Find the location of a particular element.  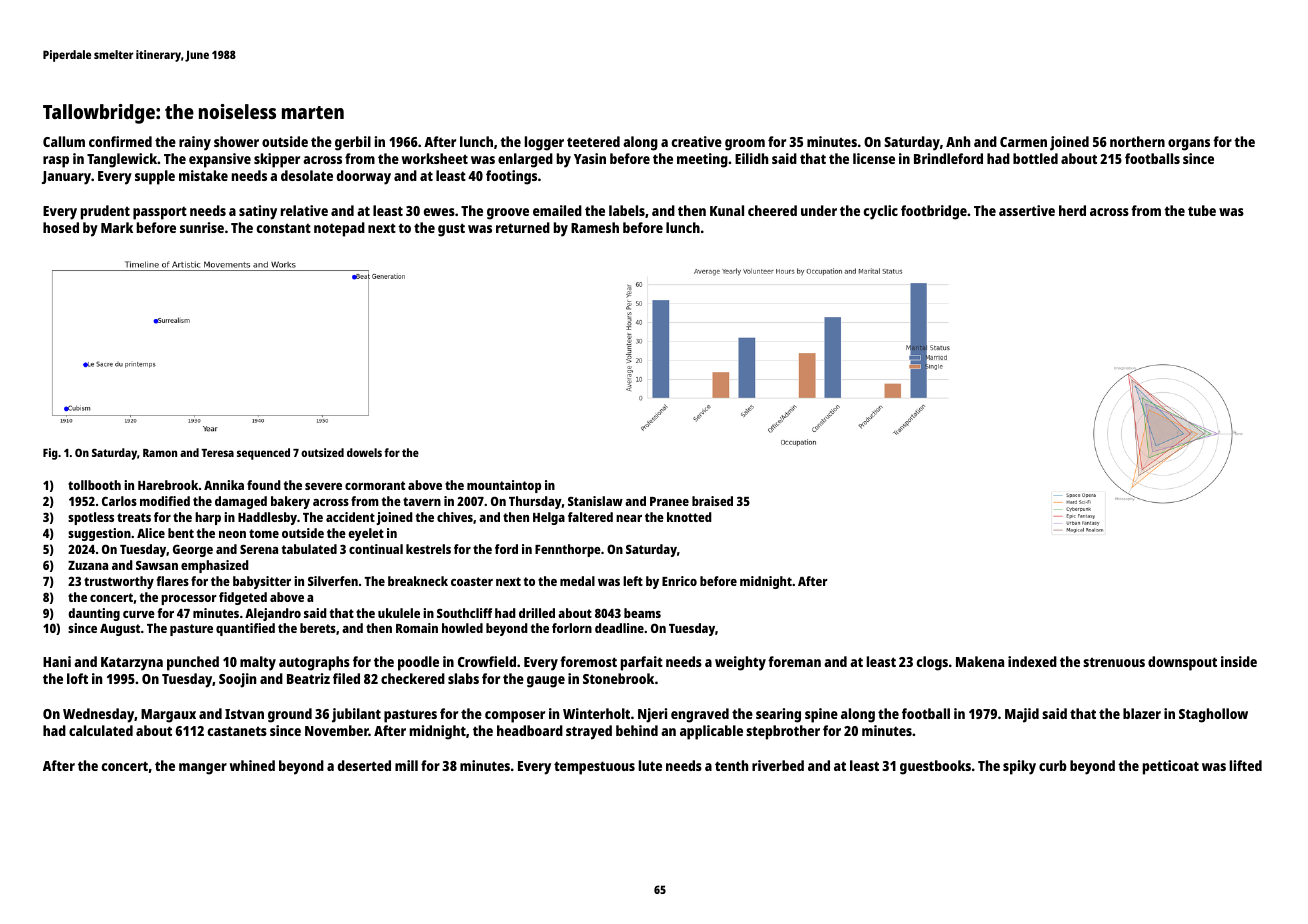

jubilant is located at coordinates (356, 715).
